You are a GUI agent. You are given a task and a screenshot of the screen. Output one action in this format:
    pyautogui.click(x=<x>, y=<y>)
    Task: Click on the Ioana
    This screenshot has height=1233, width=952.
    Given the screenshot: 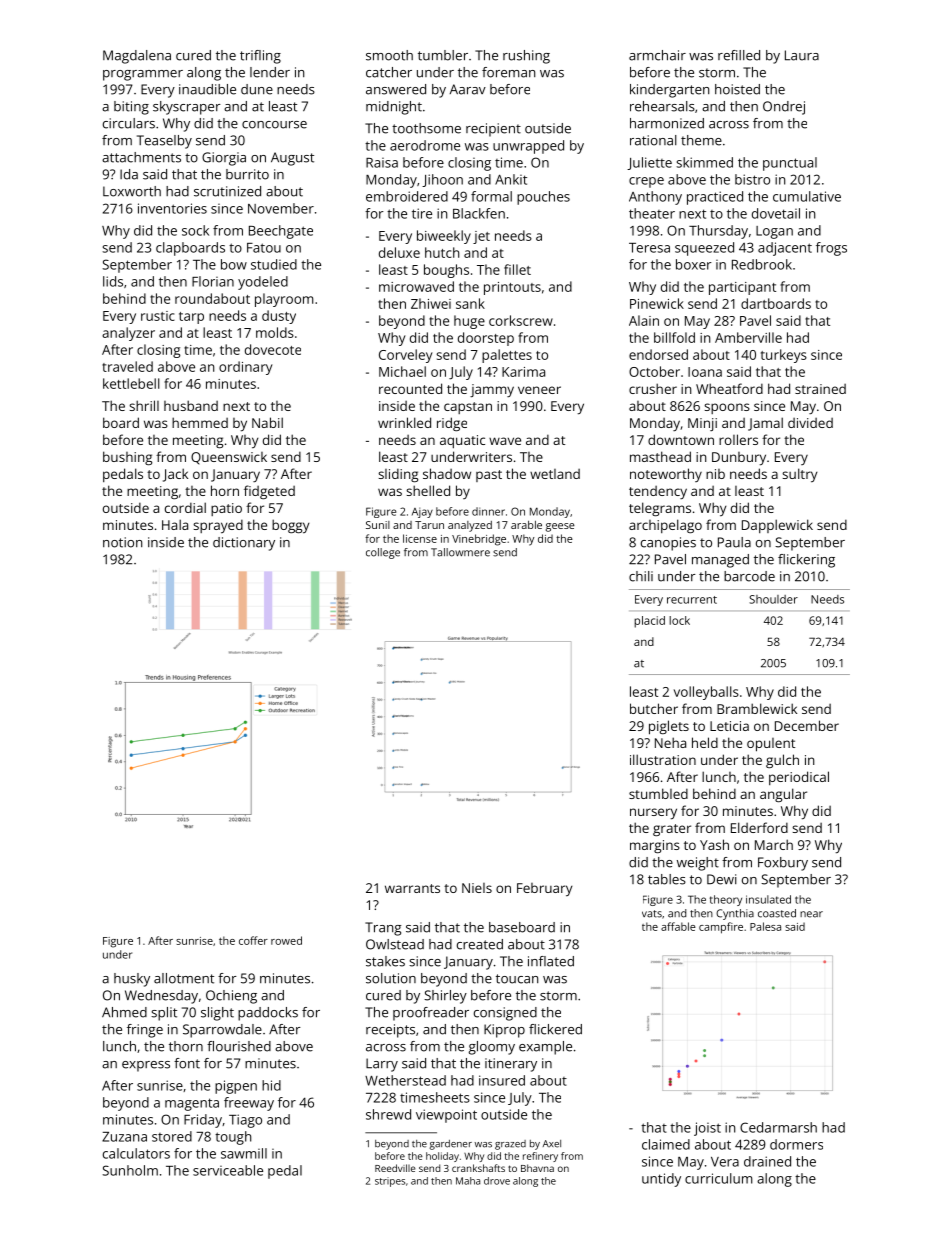 What is the action you would take?
    pyautogui.click(x=705, y=372)
